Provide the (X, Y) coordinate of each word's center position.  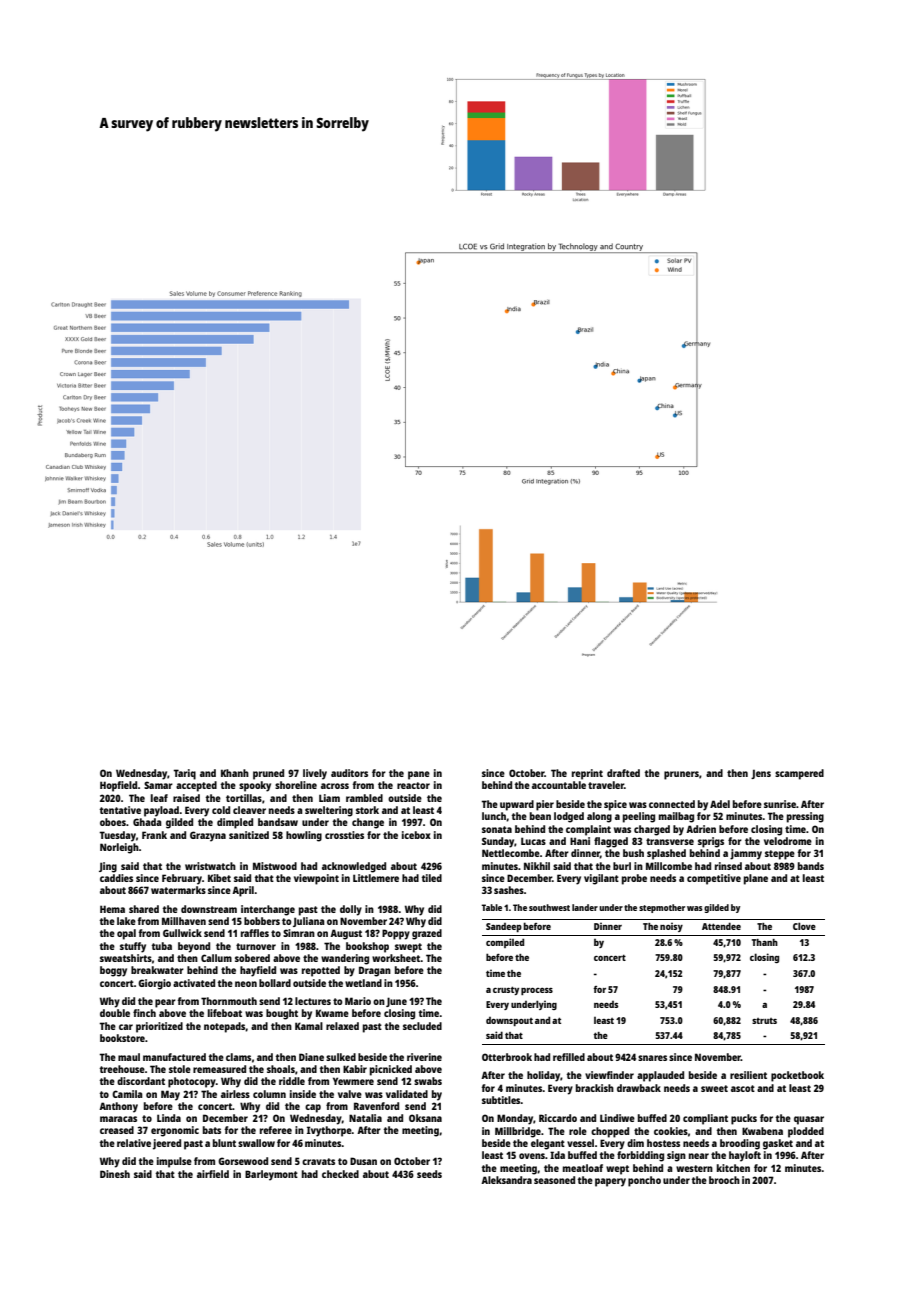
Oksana (425, 1118)
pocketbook (797, 1076)
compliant (705, 1119)
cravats (318, 1161)
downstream (209, 909)
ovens (532, 1156)
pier (545, 805)
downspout (509, 1021)
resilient (748, 1075)
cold (221, 810)
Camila (127, 1094)
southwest (549, 907)
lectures (313, 1001)
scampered (799, 774)
